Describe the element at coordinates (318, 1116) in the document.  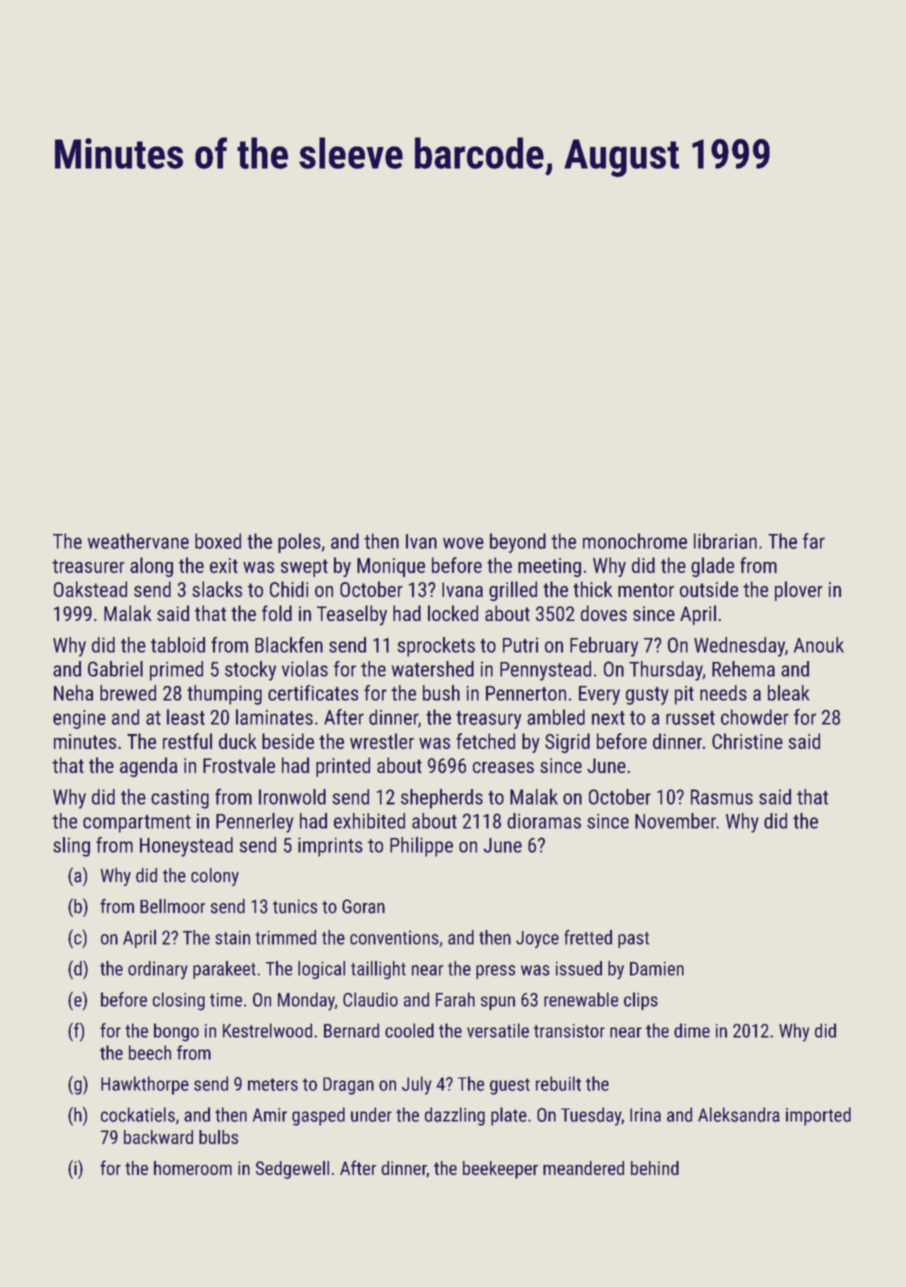
I see `gasped` at that location.
